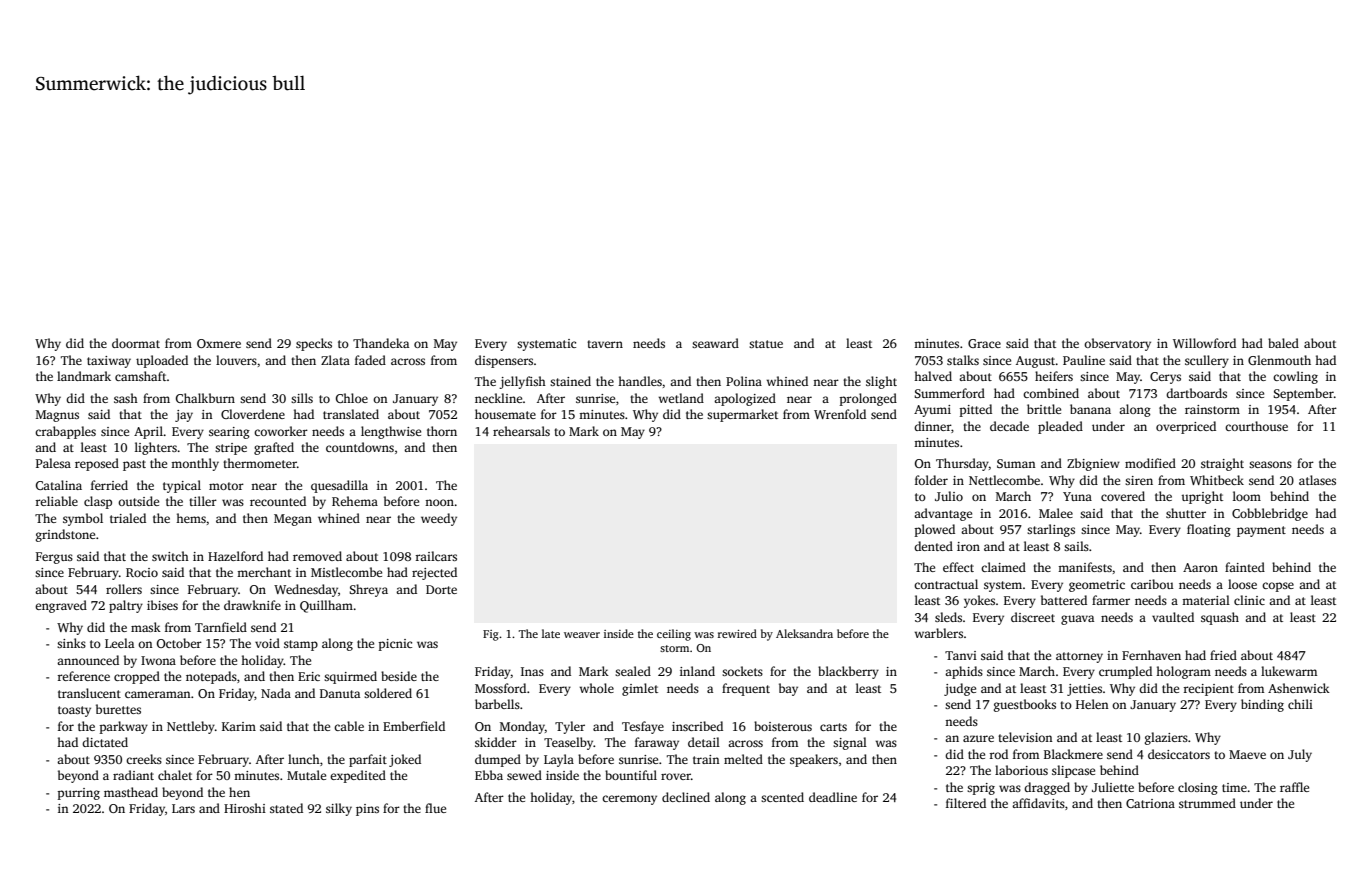 The image size is (1372, 887). I want to click on Chalkburn, so click(205, 398).
